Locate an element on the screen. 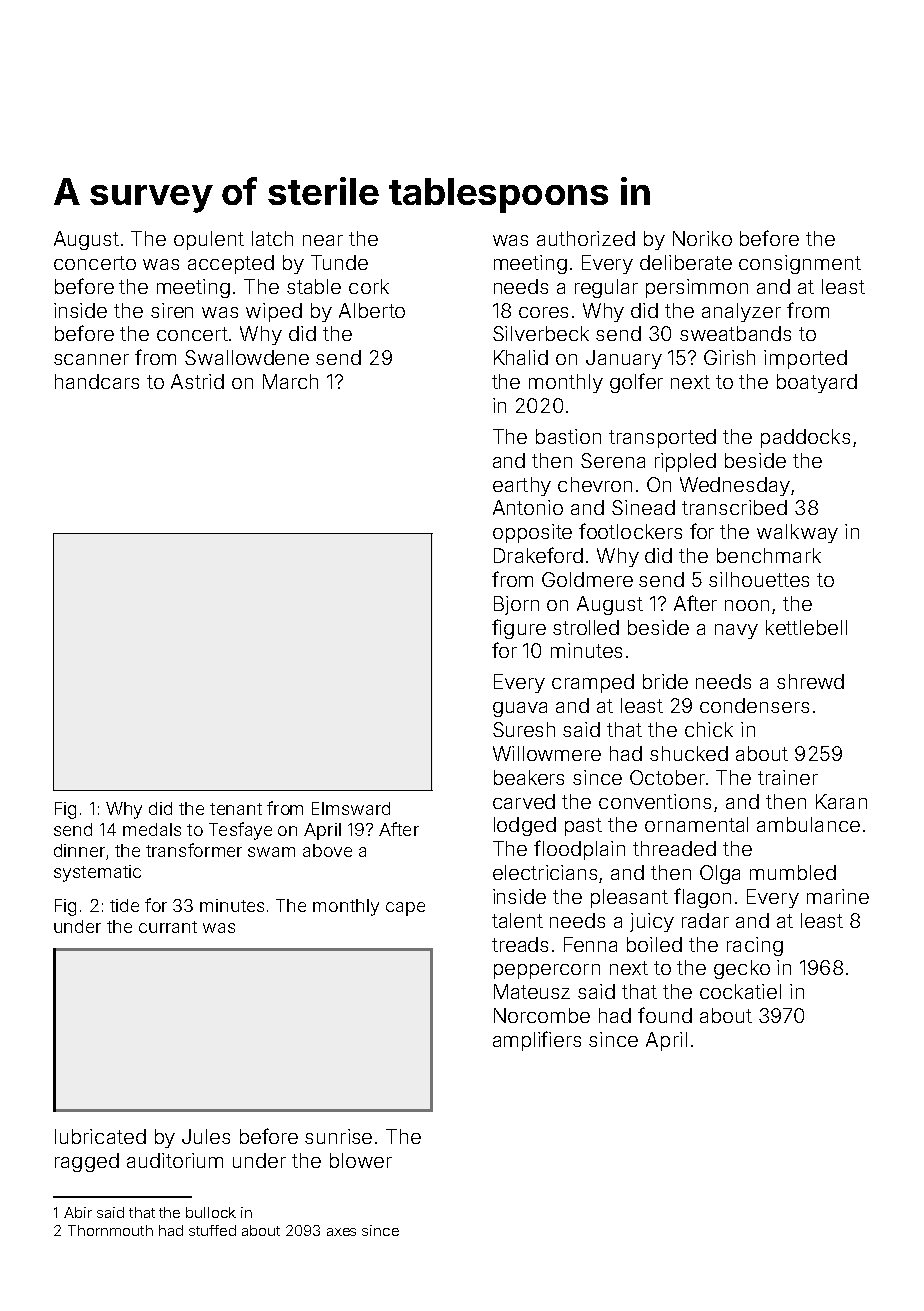 This screenshot has width=924, height=1311. guava is located at coordinates (520, 709).
